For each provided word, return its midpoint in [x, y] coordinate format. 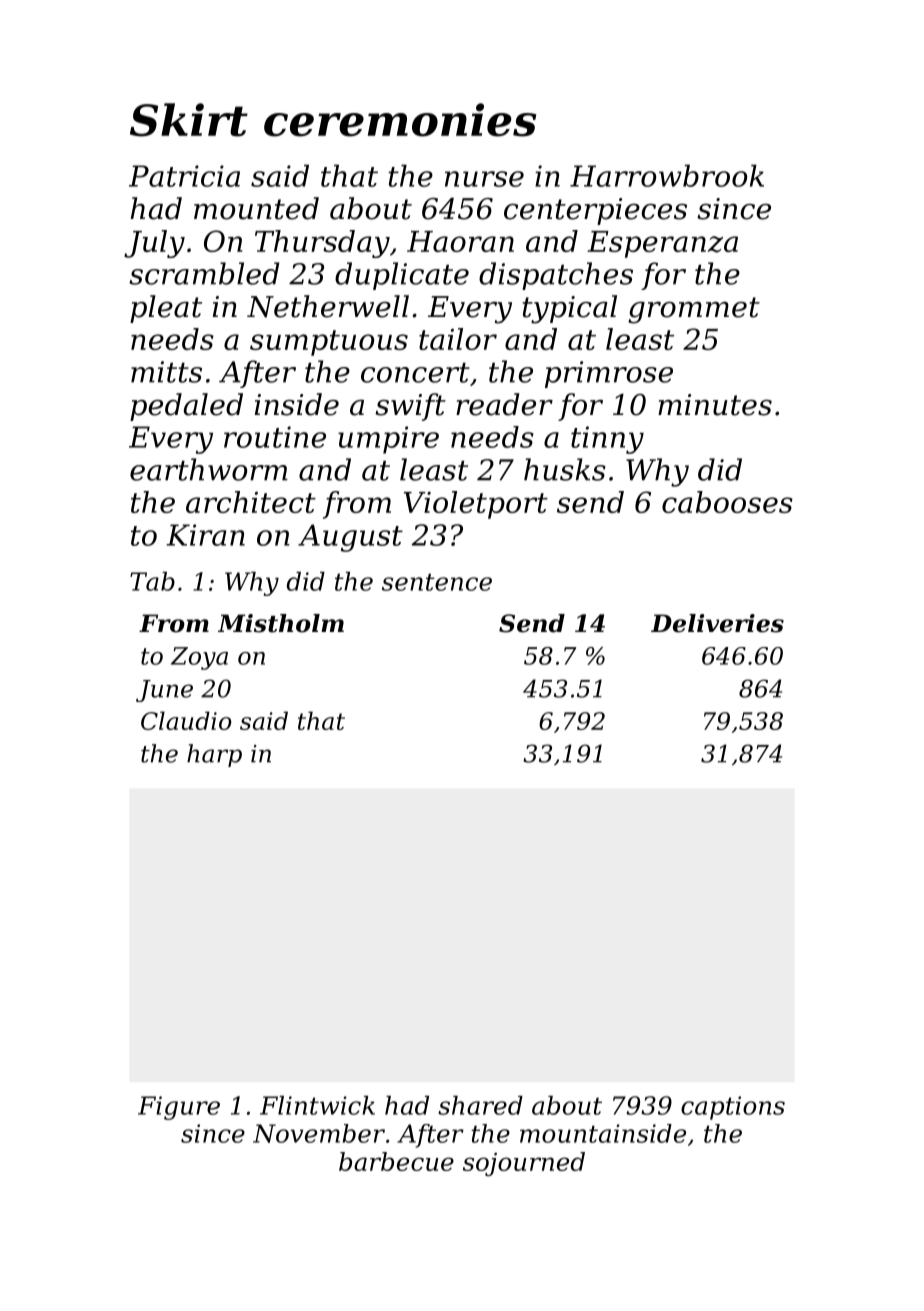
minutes [715, 405]
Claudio [186, 720]
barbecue [396, 1161]
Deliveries [717, 623]
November [319, 1133]
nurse [484, 179]
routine [275, 437]
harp [214, 755]
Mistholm [281, 623]
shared [480, 1105]
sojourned [524, 1164]
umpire [388, 440]
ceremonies [400, 120]
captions [733, 1108]
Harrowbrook [667, 175]
